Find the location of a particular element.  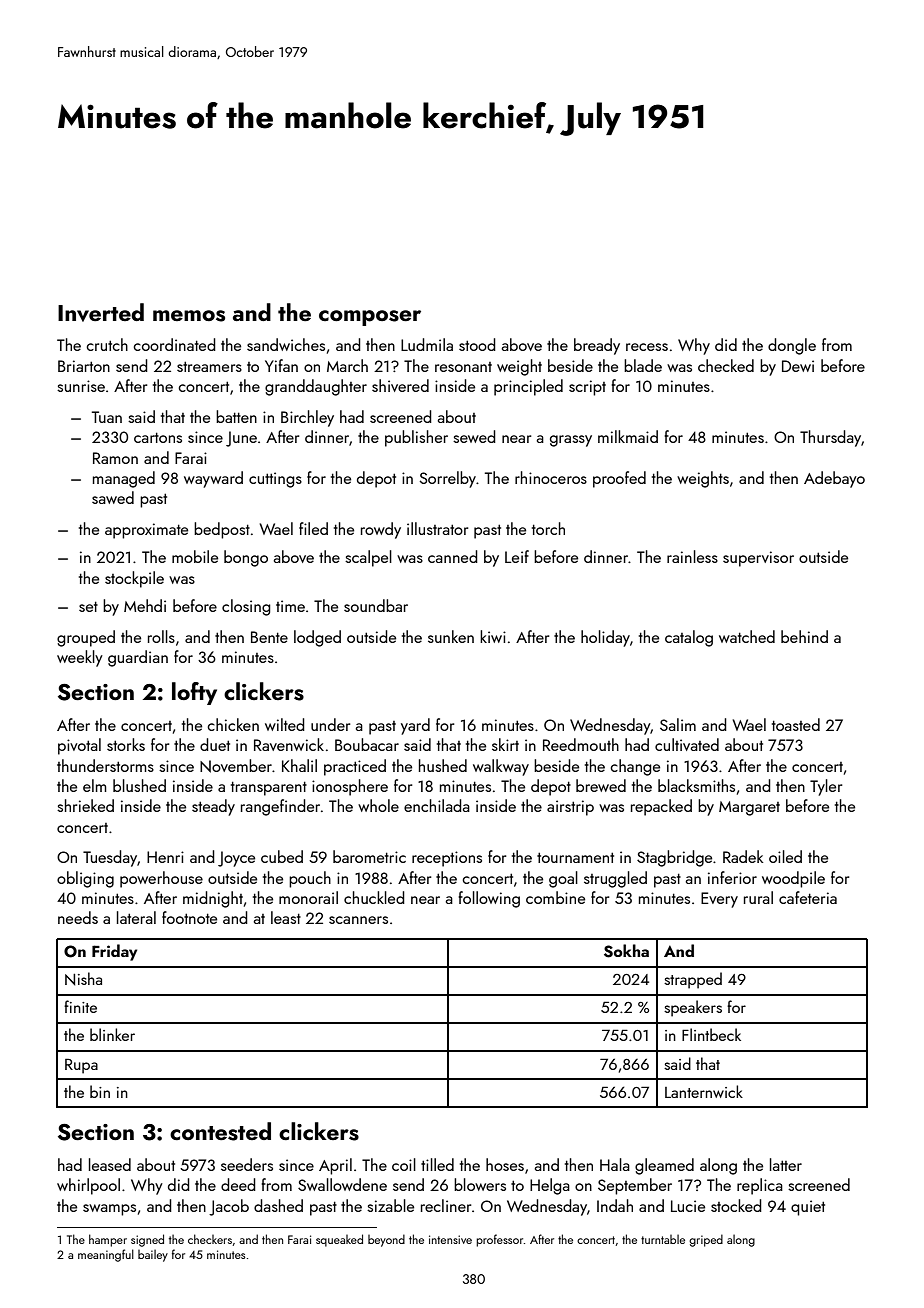

scanners is located at coordinates (358, 920).
